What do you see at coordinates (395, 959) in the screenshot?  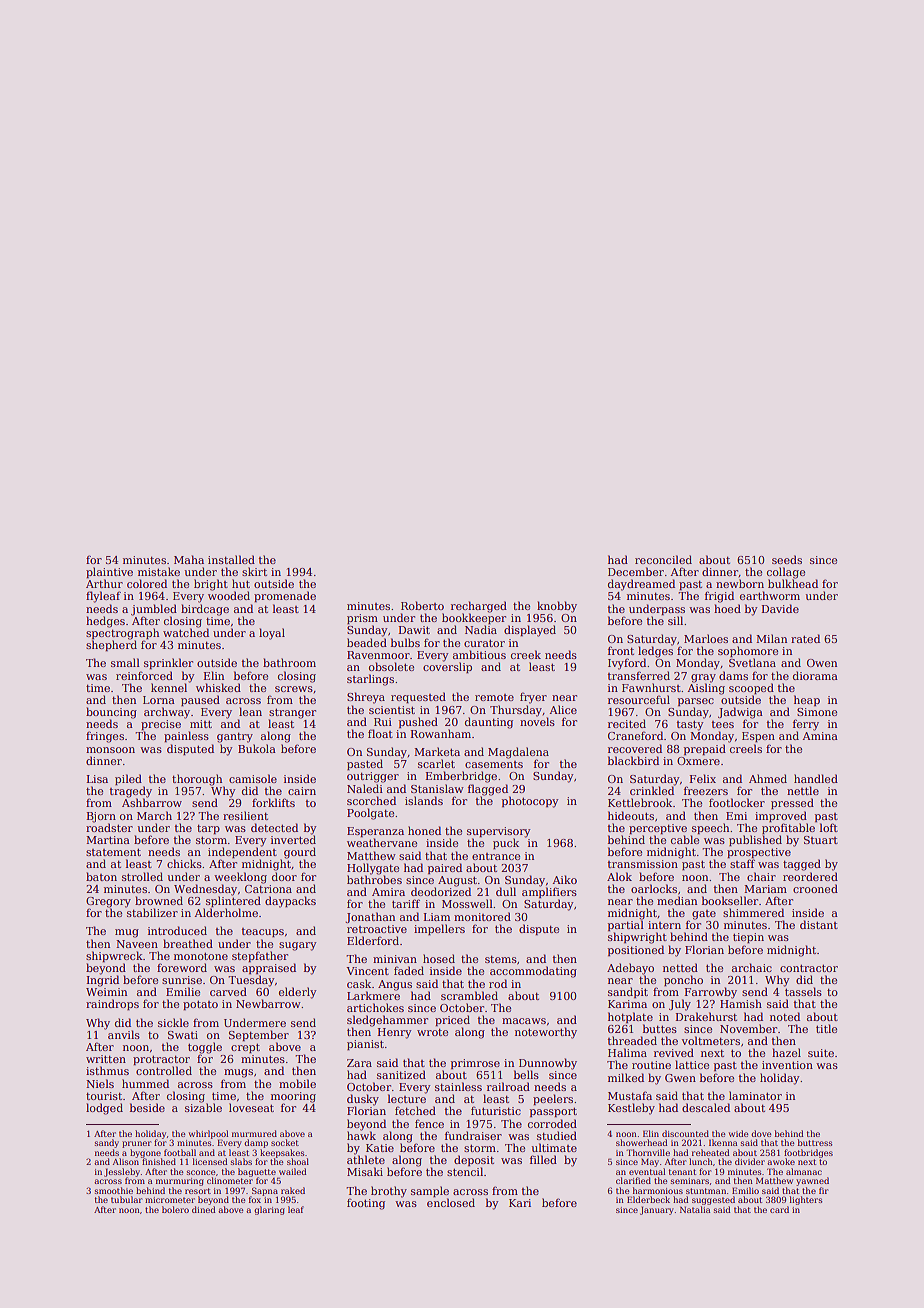 I see `minivan` at bounding box center [395, 959].
